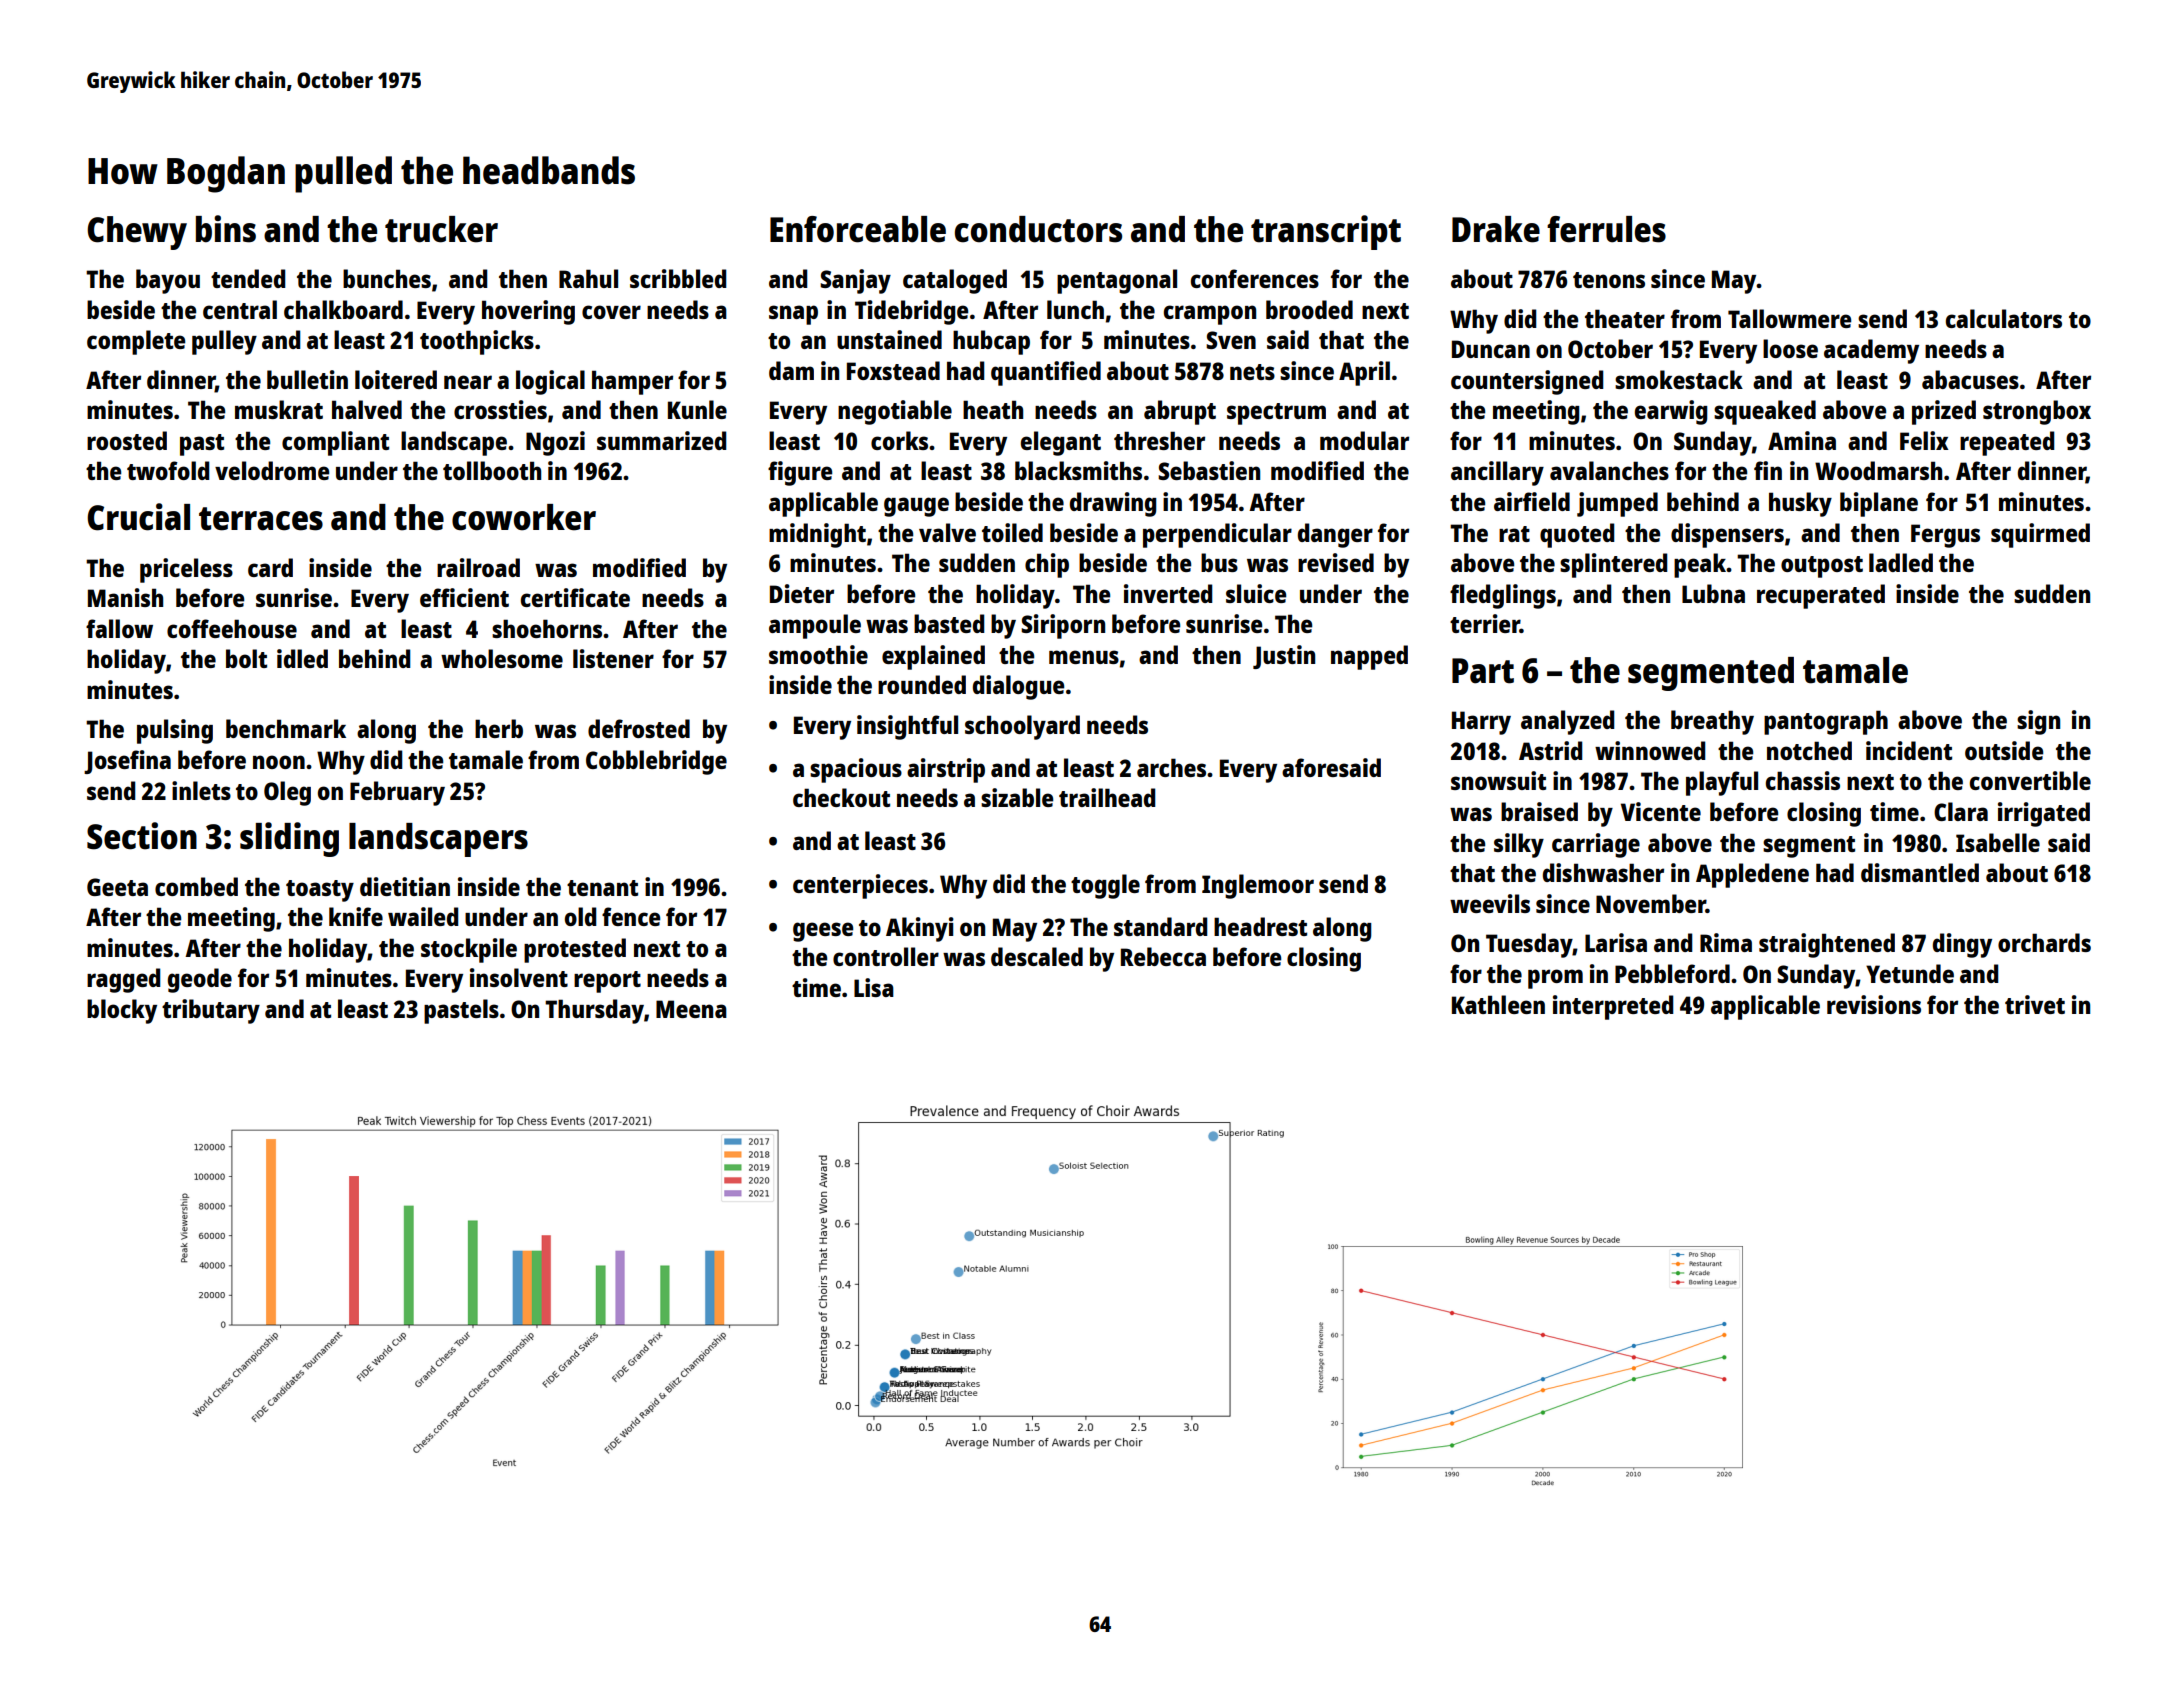 The height and width of the image is (1683, 2178). I want to click on arches, so click(1171, 767).
